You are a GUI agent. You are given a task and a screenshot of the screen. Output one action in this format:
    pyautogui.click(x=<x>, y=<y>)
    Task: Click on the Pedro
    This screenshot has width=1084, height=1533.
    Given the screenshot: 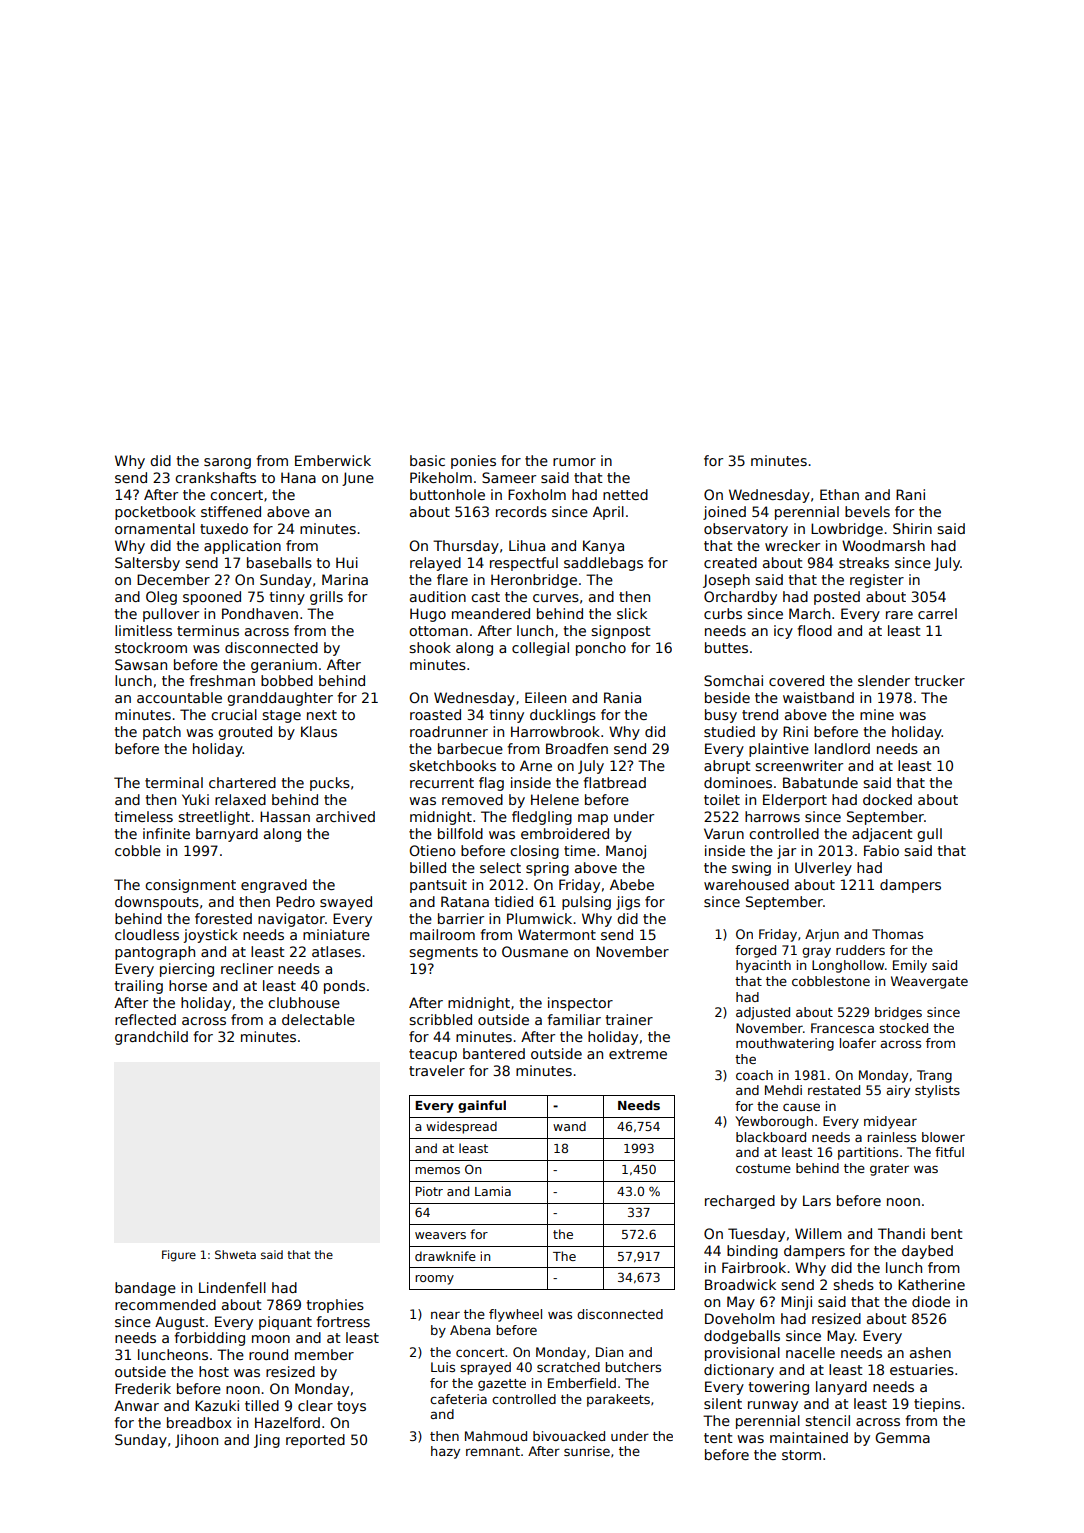 What is the action you would take?
    pyautogui.click(x=295, y=901)
